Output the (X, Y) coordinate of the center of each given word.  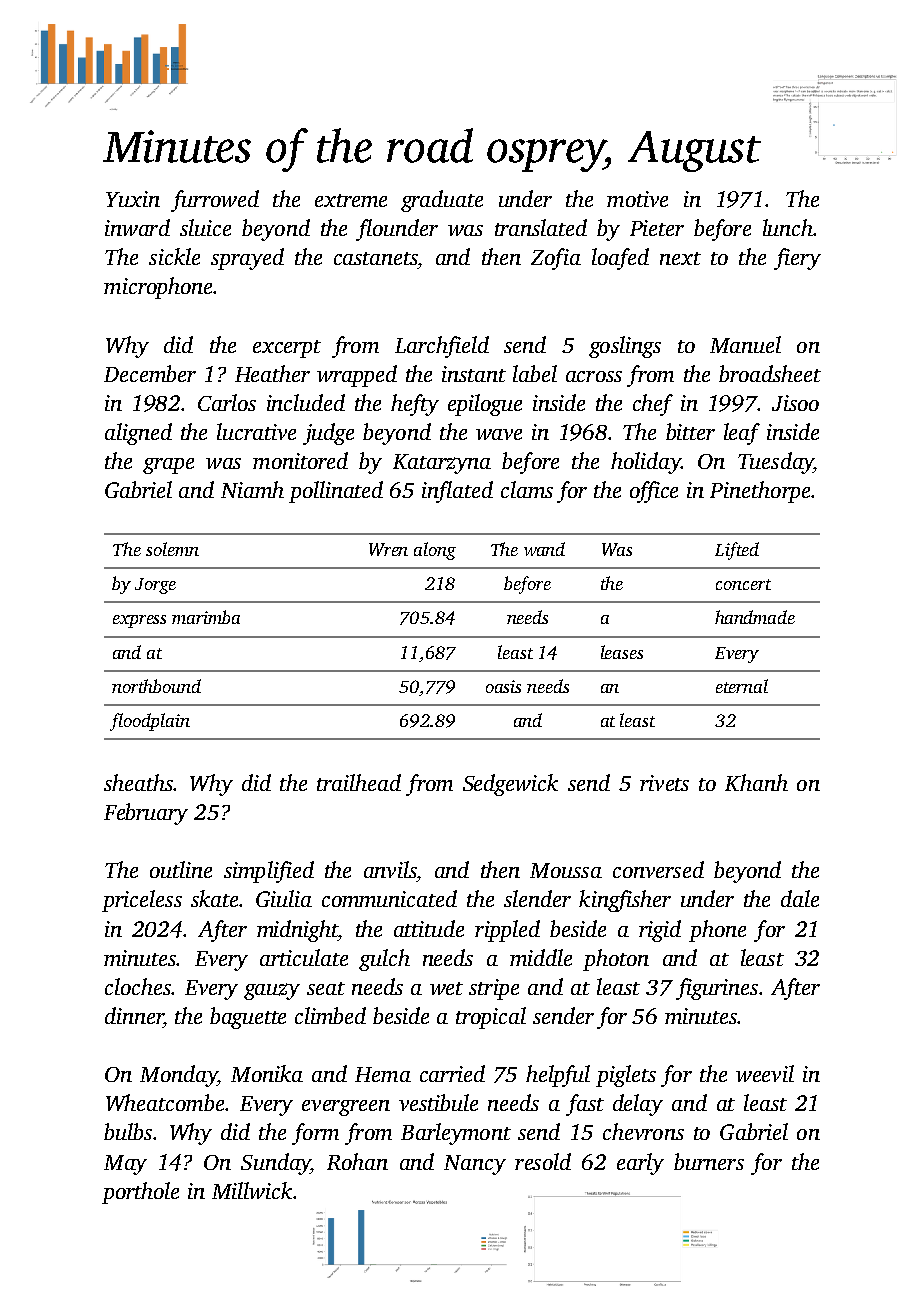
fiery (797, 259)
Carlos (227, 402)
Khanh (756, 782)
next (680, 258)
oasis (503, 686)
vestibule (438, 1102)
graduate (442, 201)
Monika (267, 1073)
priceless (142, 901)
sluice (205, 227)
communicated (389, 898)
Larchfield (442, 347)
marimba (206, 617)
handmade (755, 617)
